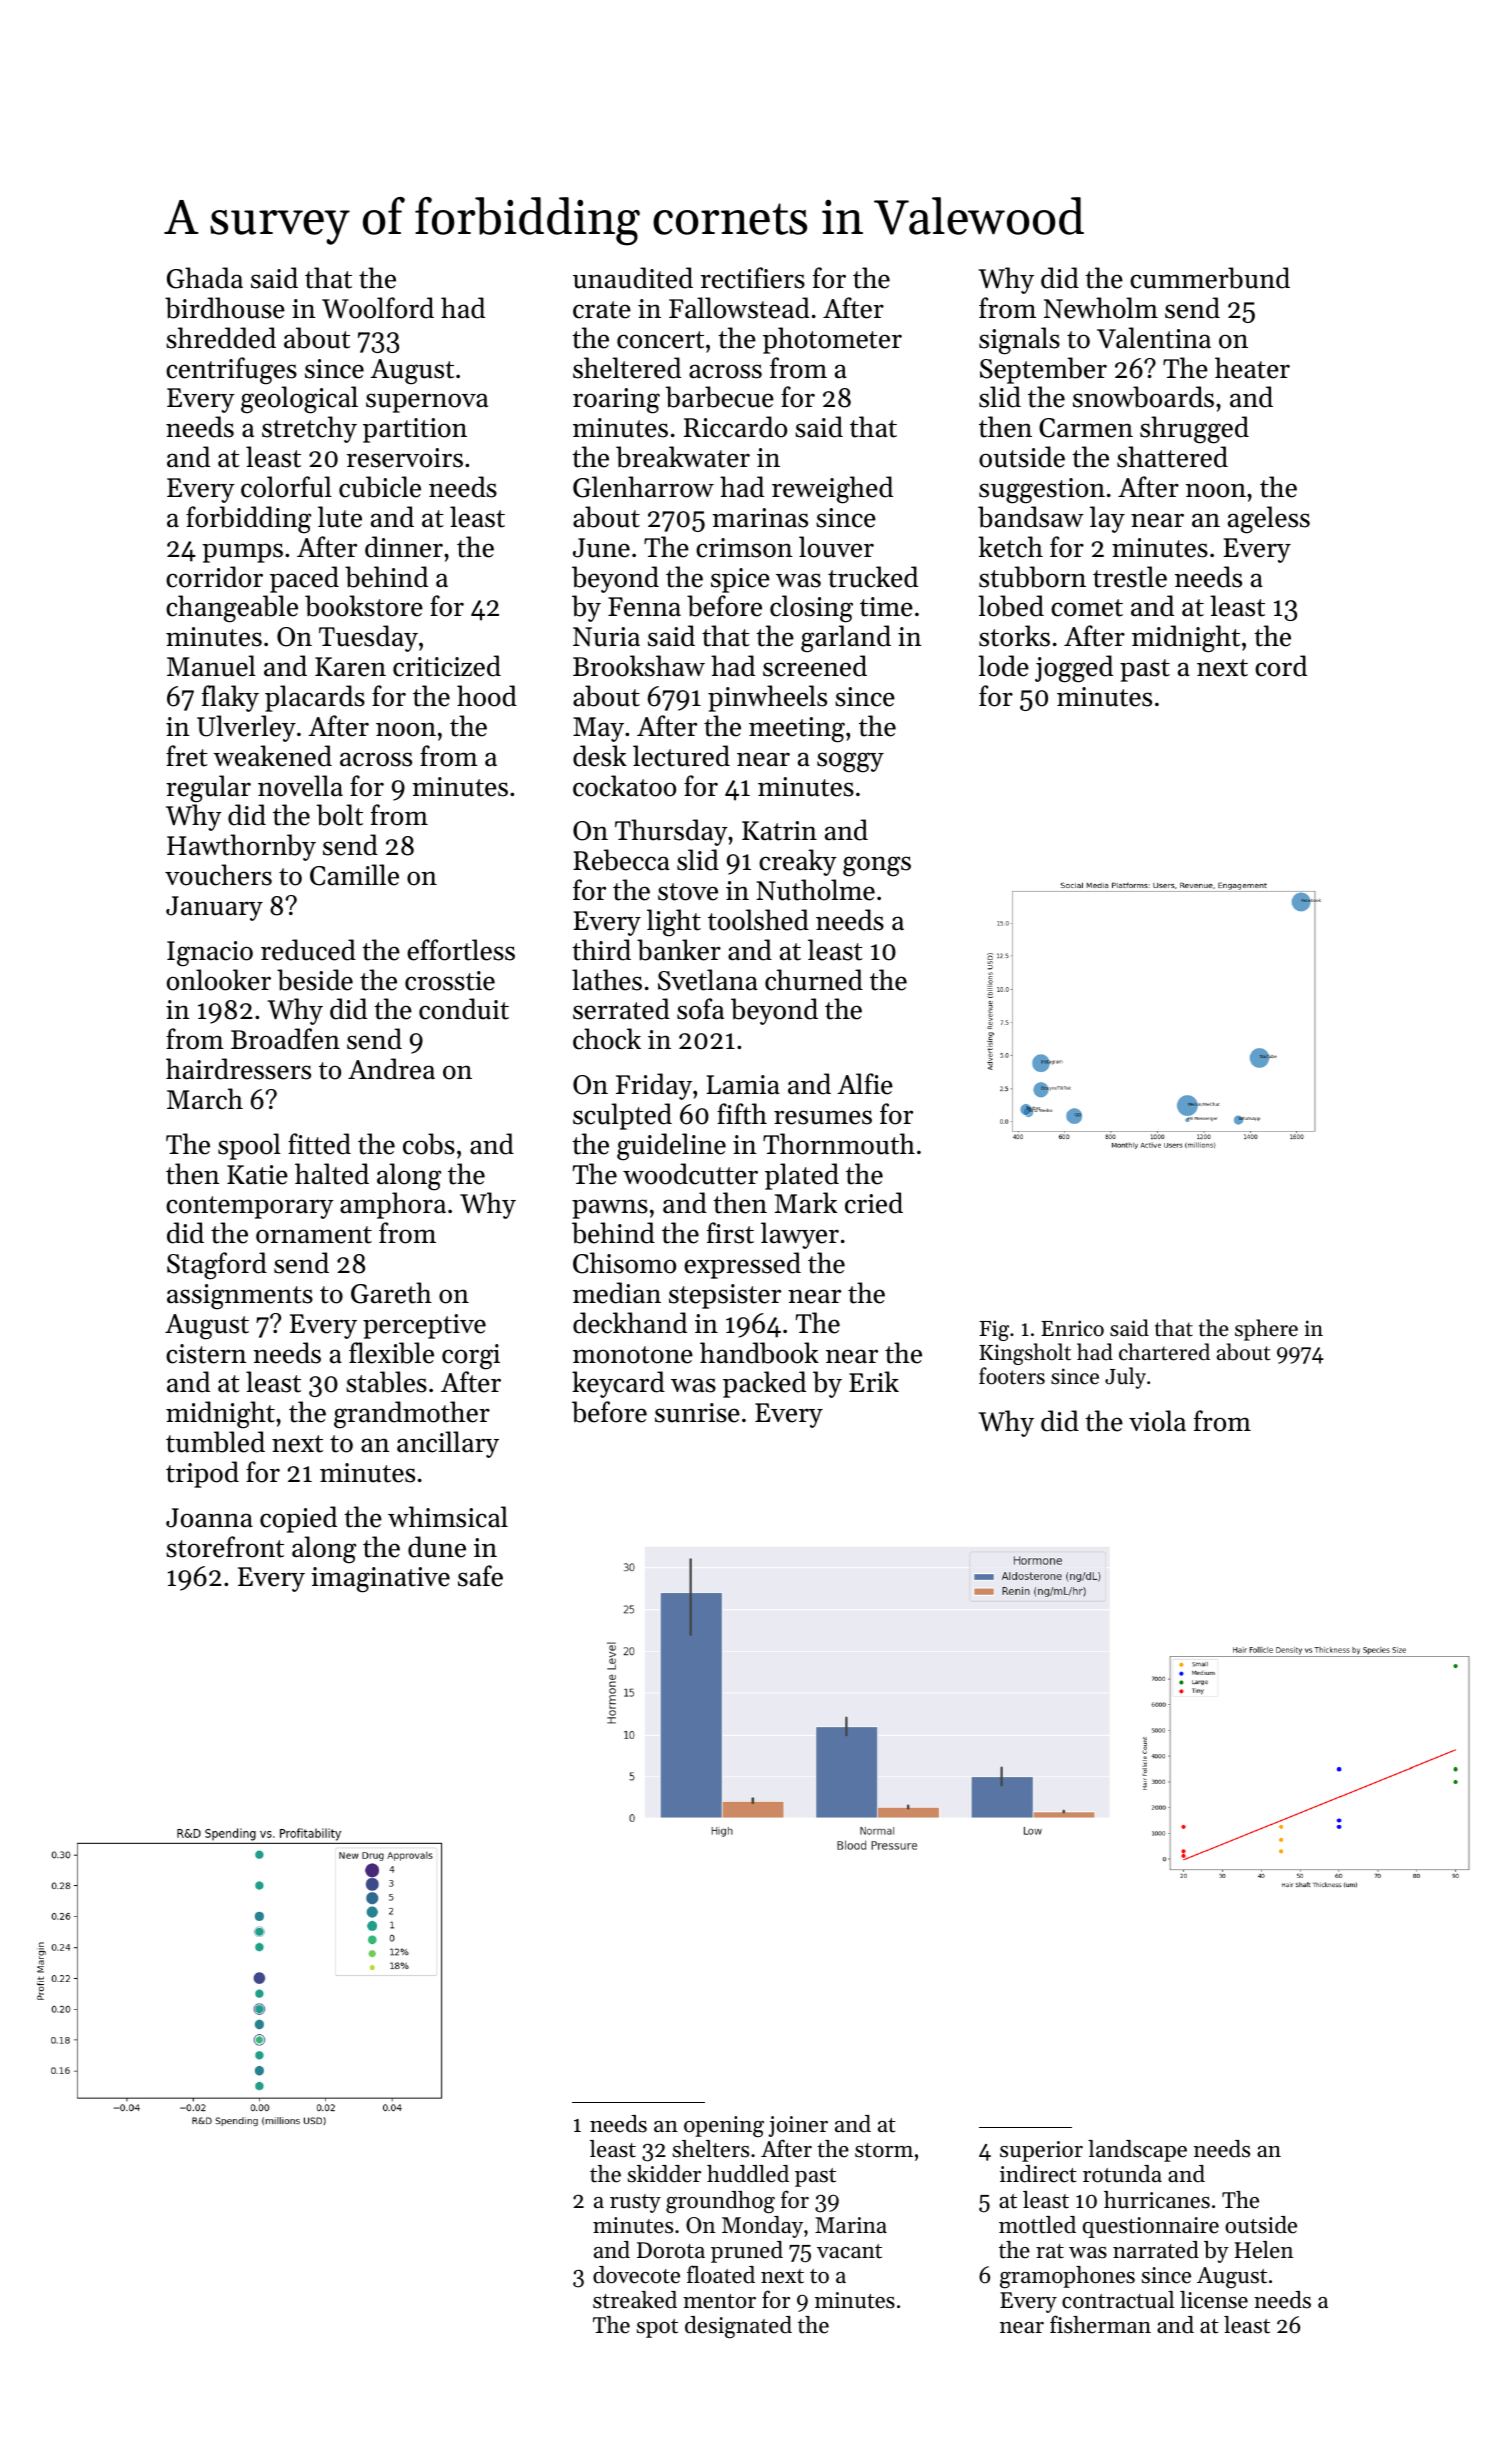 This screenshot has height=2464, width=1496. I want to click on landscape, so click(1137, 2151).
